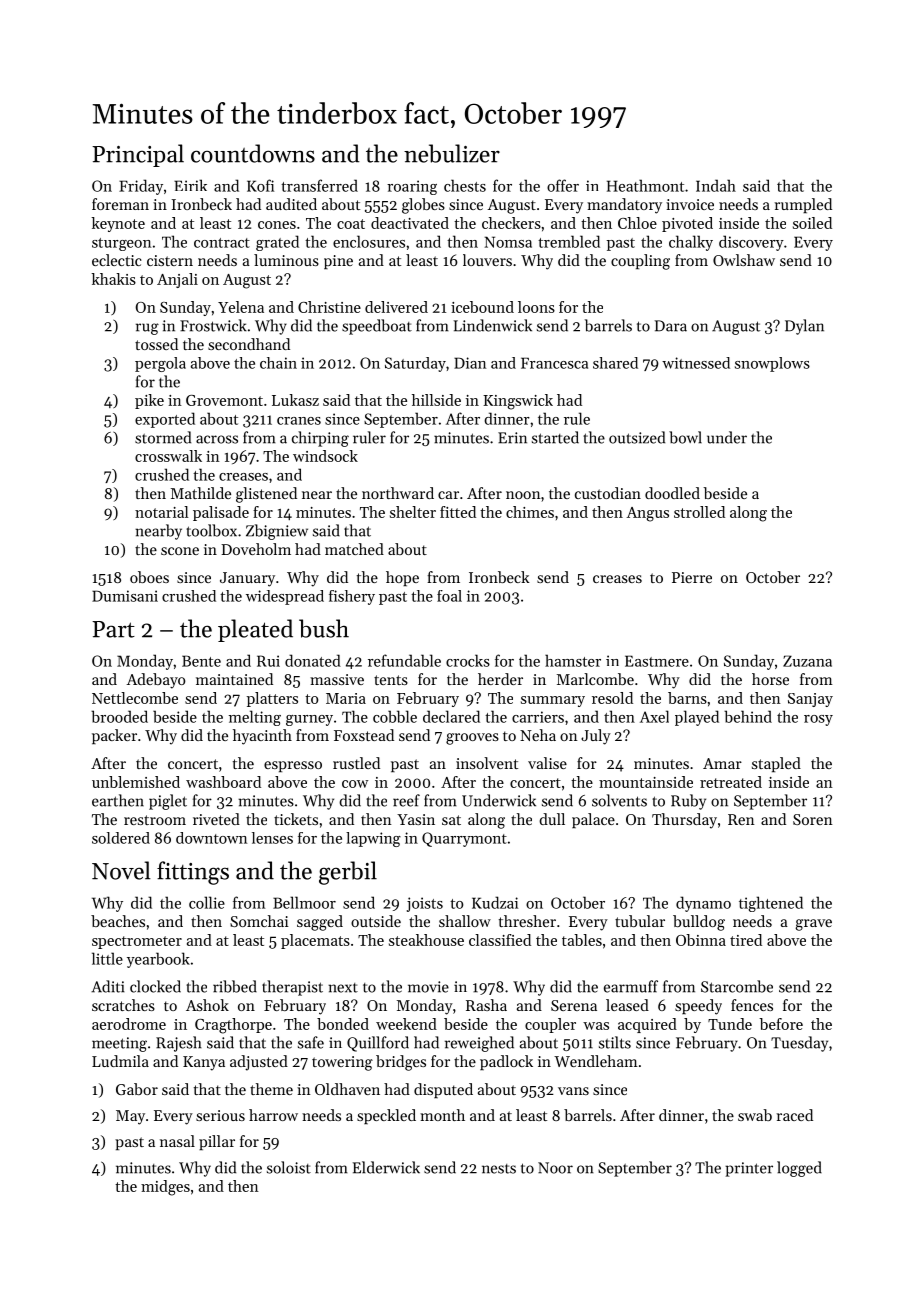 Image resolution: width=924 pixels, height=1308 pixels. Describe the element at coordinates (355, 784) in the screenshot. I see `cow` at that location.
